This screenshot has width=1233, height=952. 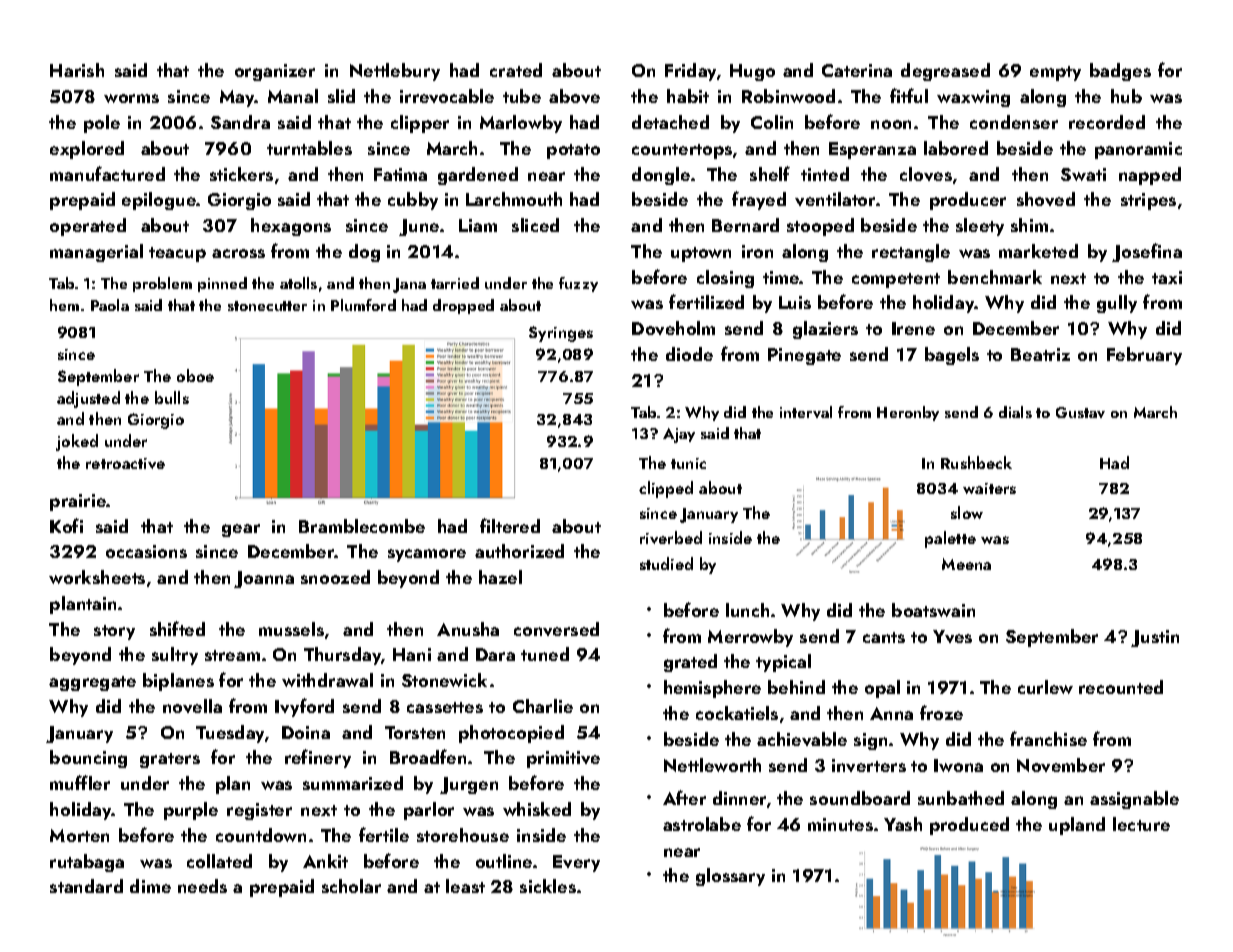 What do you see at coordinates (882, 689) in the screenshot?
I see `opal` at bounding box center [882, 689].
